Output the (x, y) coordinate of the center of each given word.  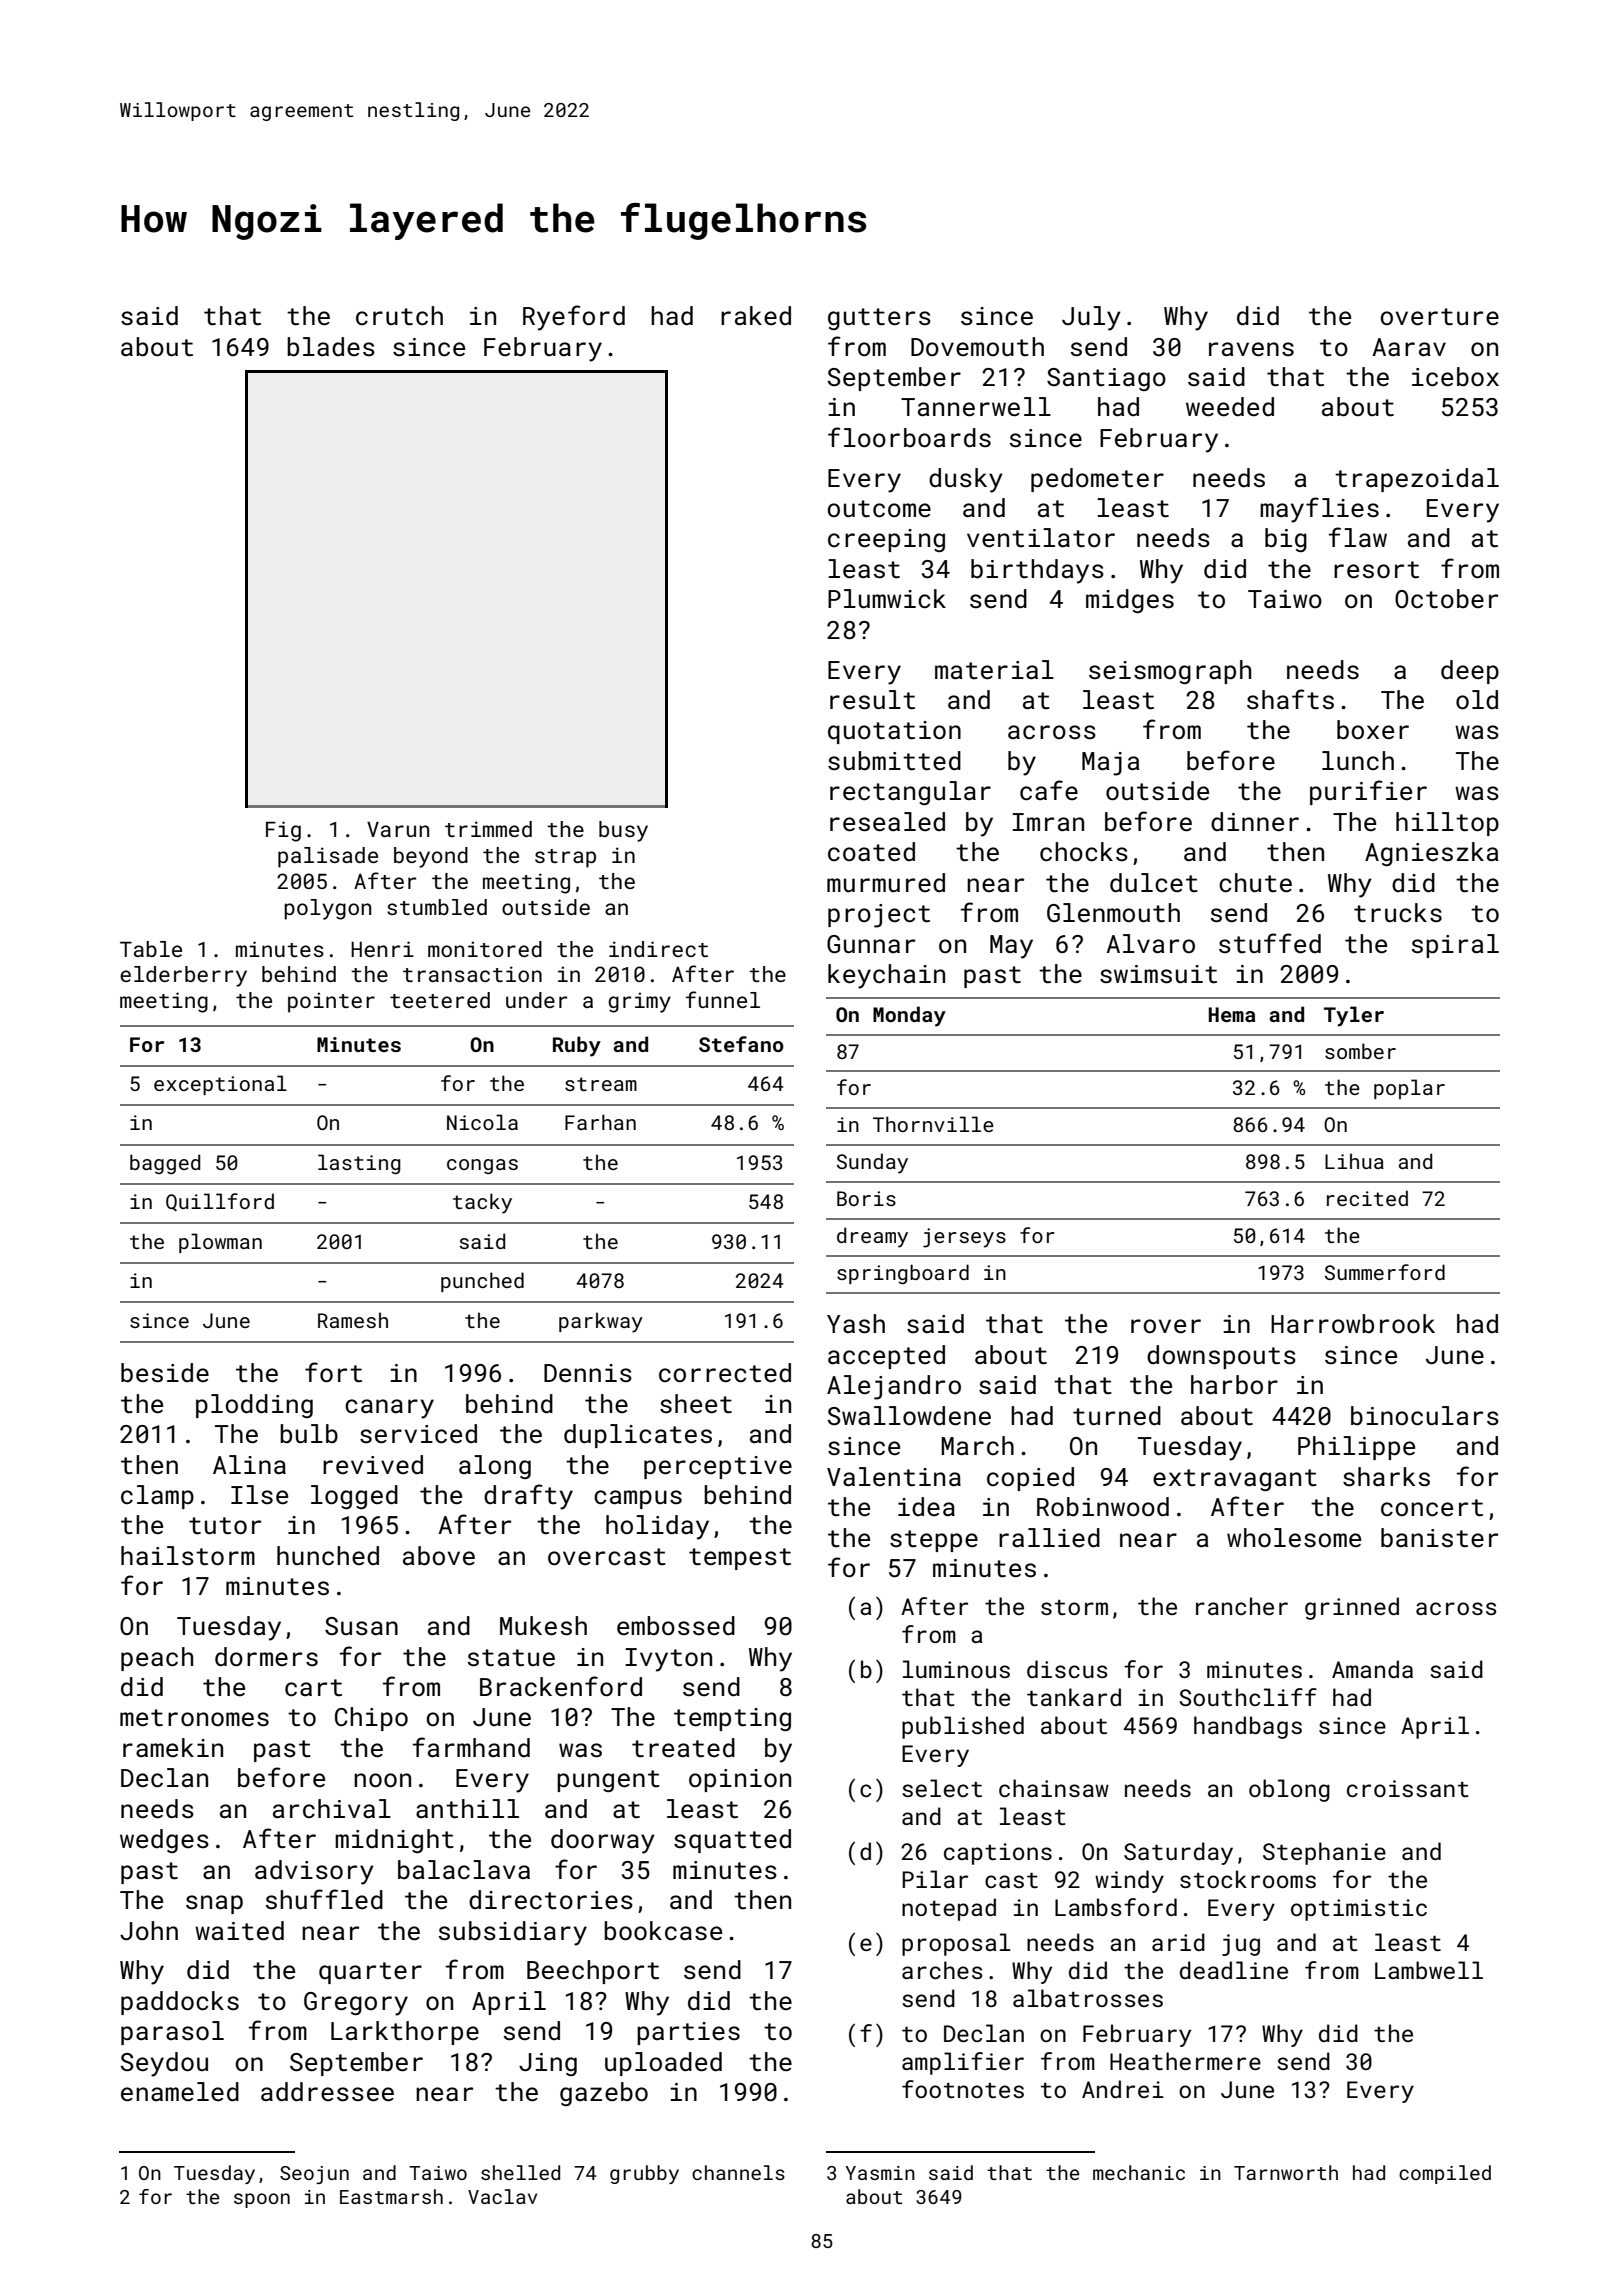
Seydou (164, 2064)
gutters (879, 319)
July (1091, 318)
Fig (283, 831)
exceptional (220, 1085)
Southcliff (1248, 1697)
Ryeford (574, 318)
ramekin (173, 1747)
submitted (894, 761)
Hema (1232, 1014)
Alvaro (1150, 943)
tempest (740, 1559)
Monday (909, 1016)
